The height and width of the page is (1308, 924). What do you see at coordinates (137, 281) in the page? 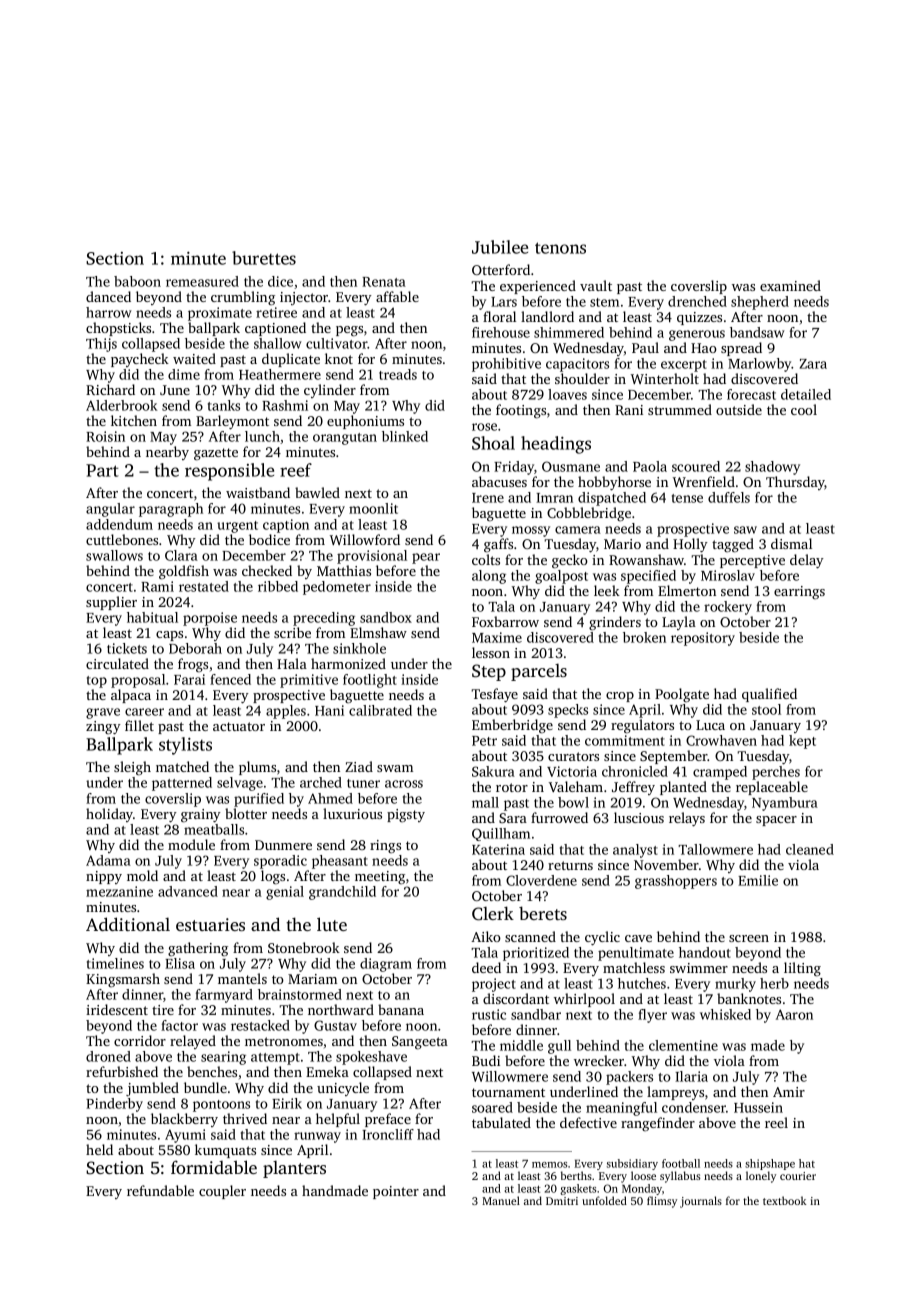
I see `baboon` at bounding box center [137, 281].
